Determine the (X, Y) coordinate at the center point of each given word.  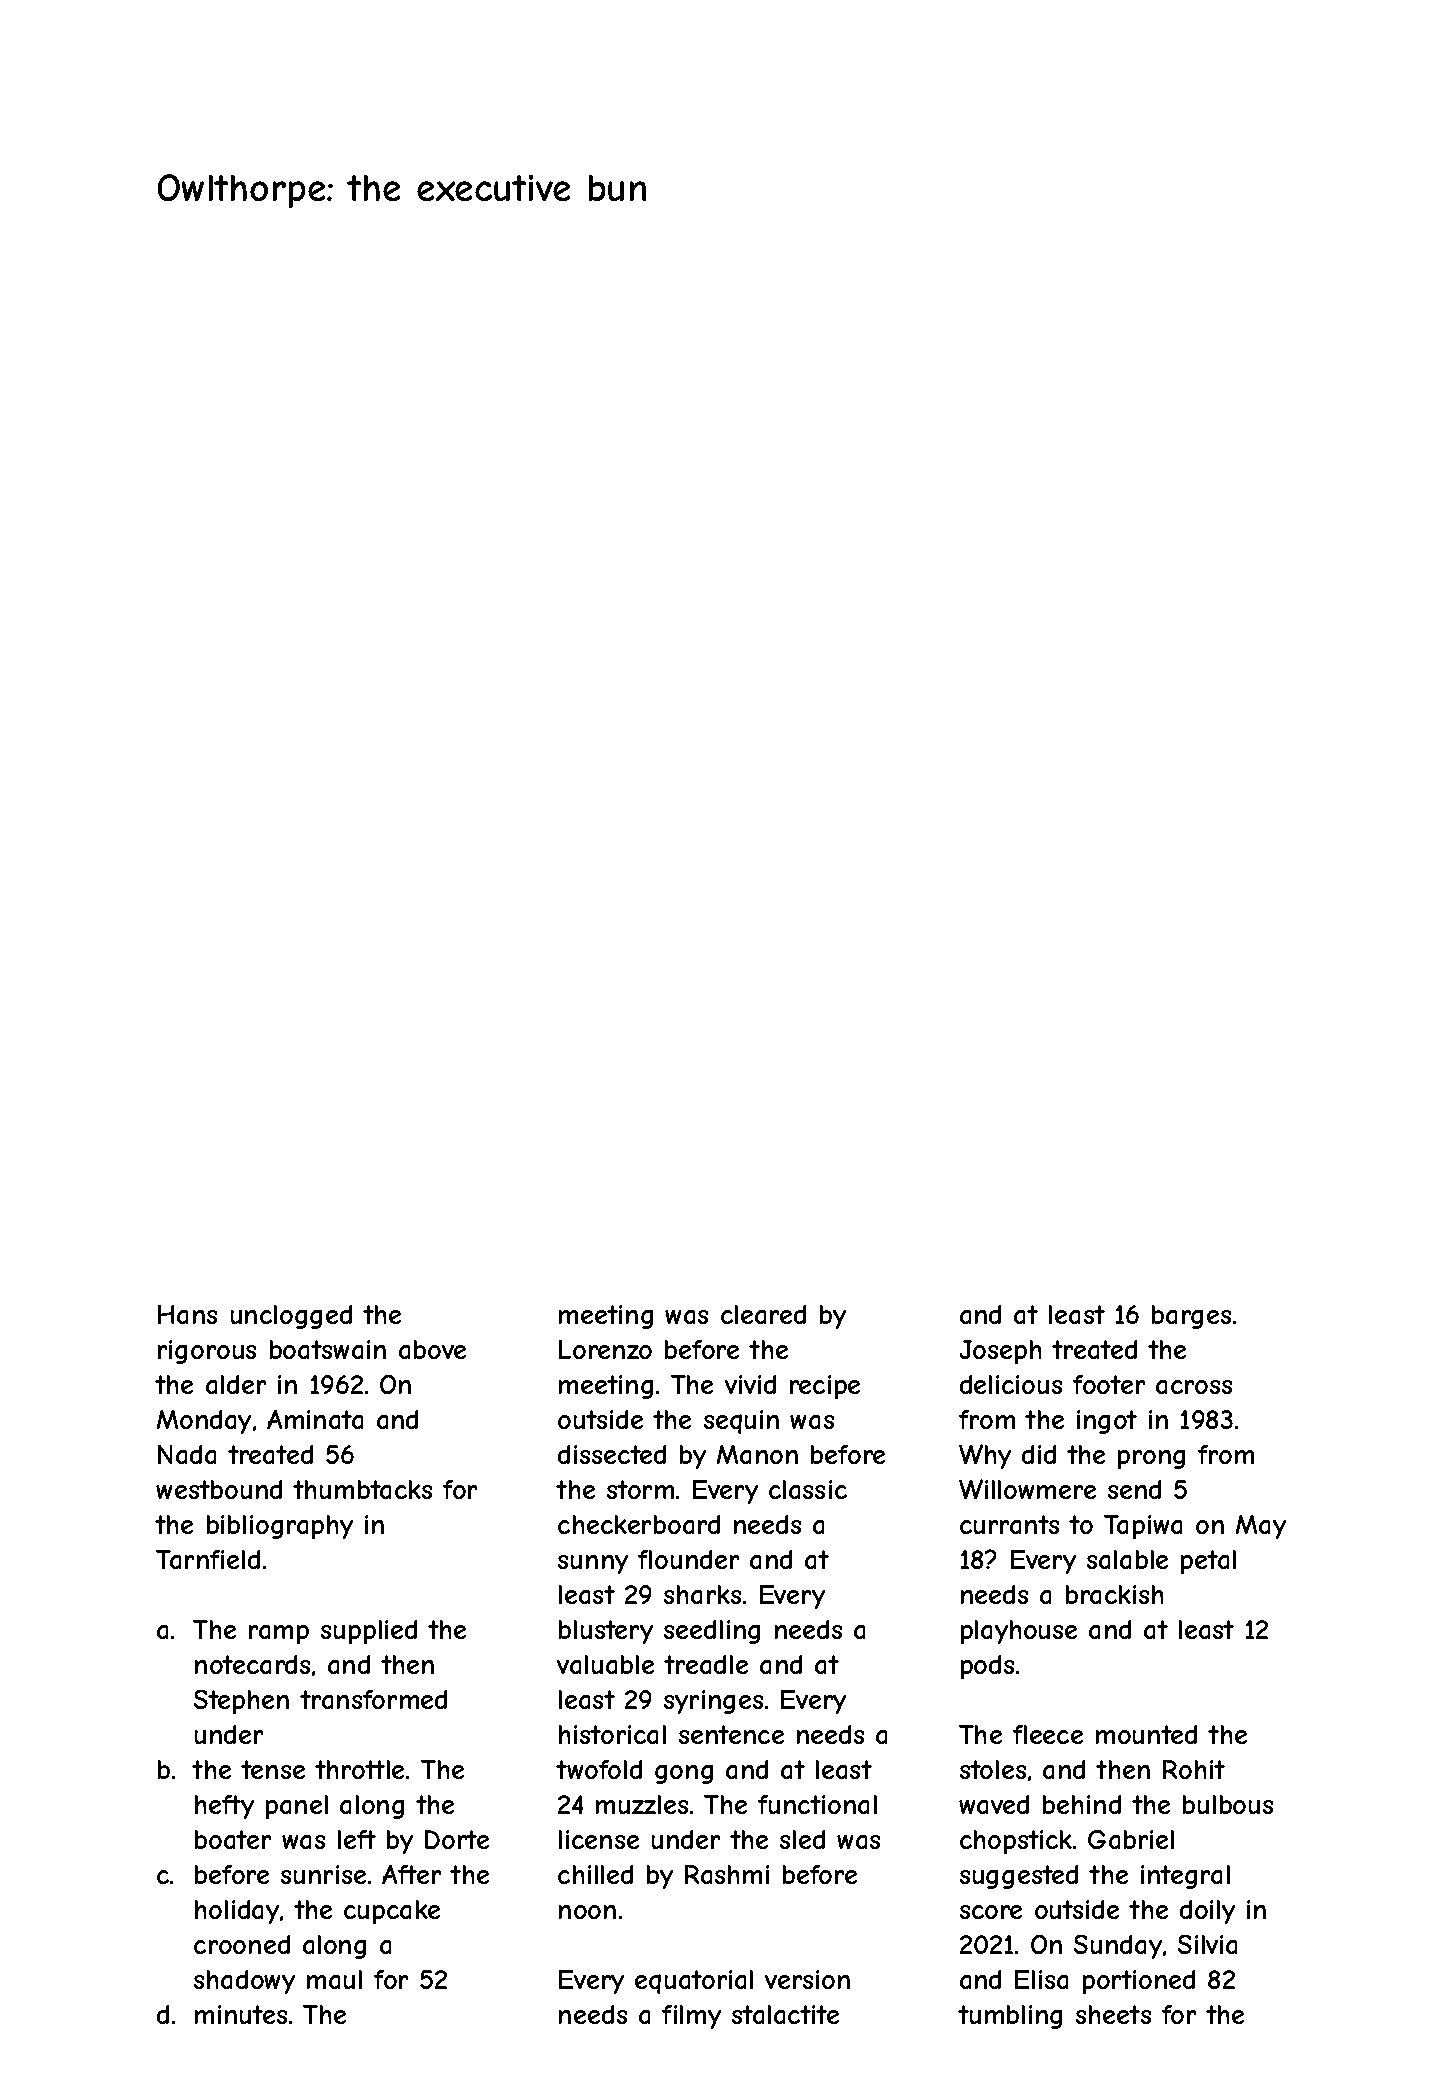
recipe (825, 1387)
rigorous (207, 1352)
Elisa (1041, 1979)
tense (273, 1769)
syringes (713, 1702)
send (1134, 1489)
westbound (219, 1489)
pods (987, 1667)
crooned (242, 1944)
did (1039, 1454)
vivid (750, 1384)
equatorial (694, 1982)
